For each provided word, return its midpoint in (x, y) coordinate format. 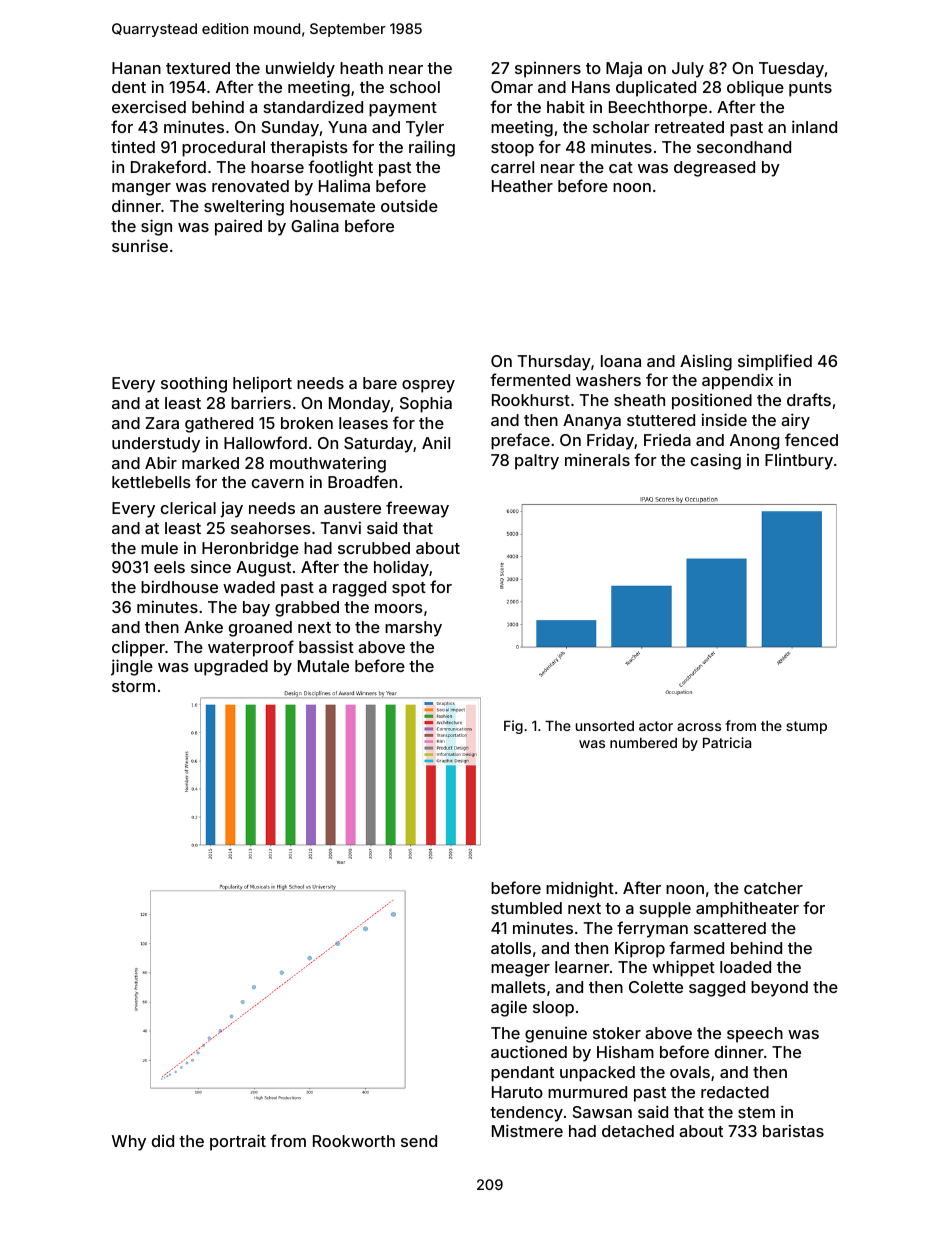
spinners (548, 70)
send (419, 1141)
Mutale (323, 666)
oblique (755, 88)
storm (133, 686)
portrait (238, 1142)
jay (231, 510)
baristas (793, 1130)
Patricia (727, 742)
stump (806, 727)
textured (198, 68)
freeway (417, 509)
